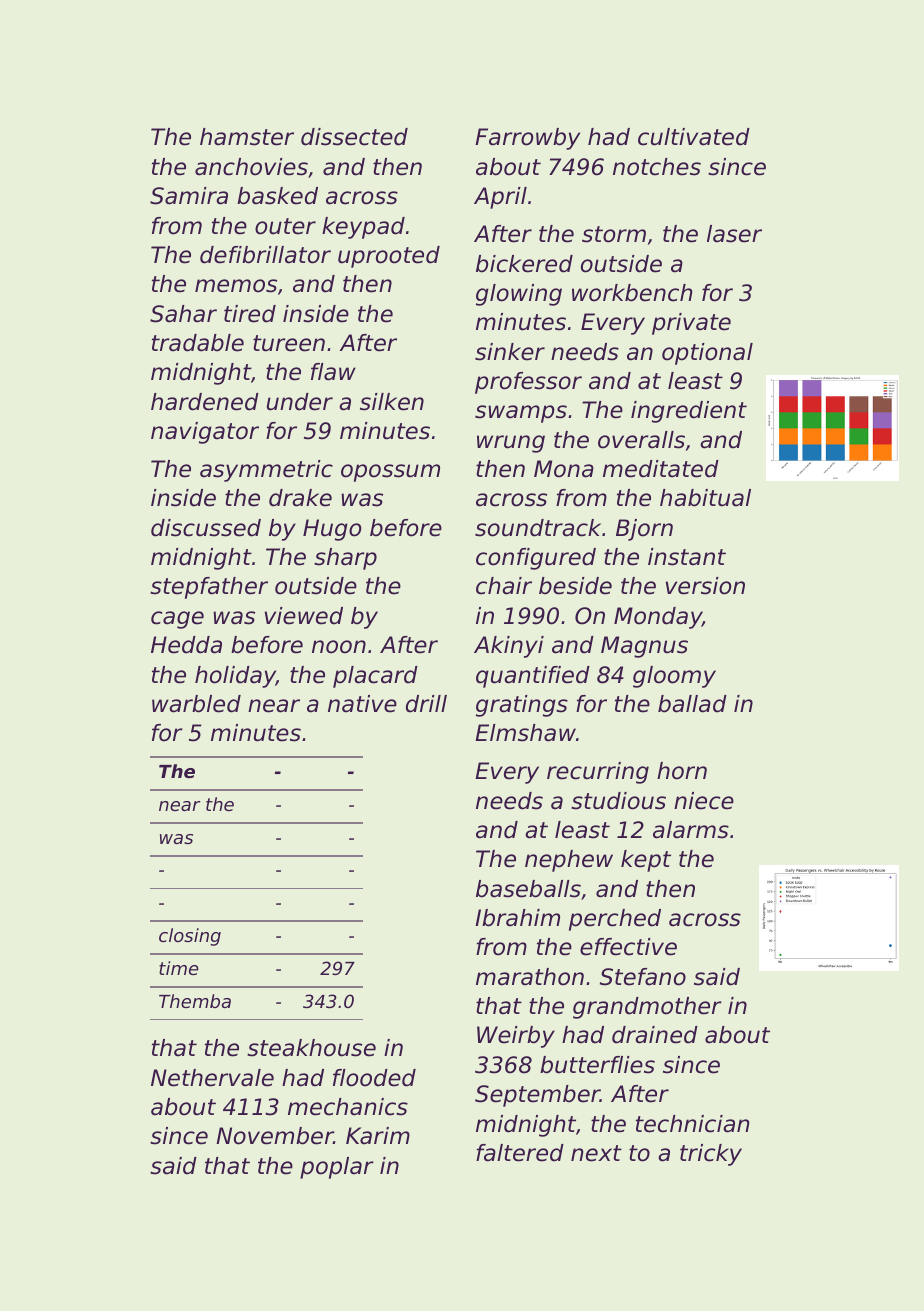 The height and width of the screenshot is (1311, 924). I want to click on faltered, so click(520, 1153).
